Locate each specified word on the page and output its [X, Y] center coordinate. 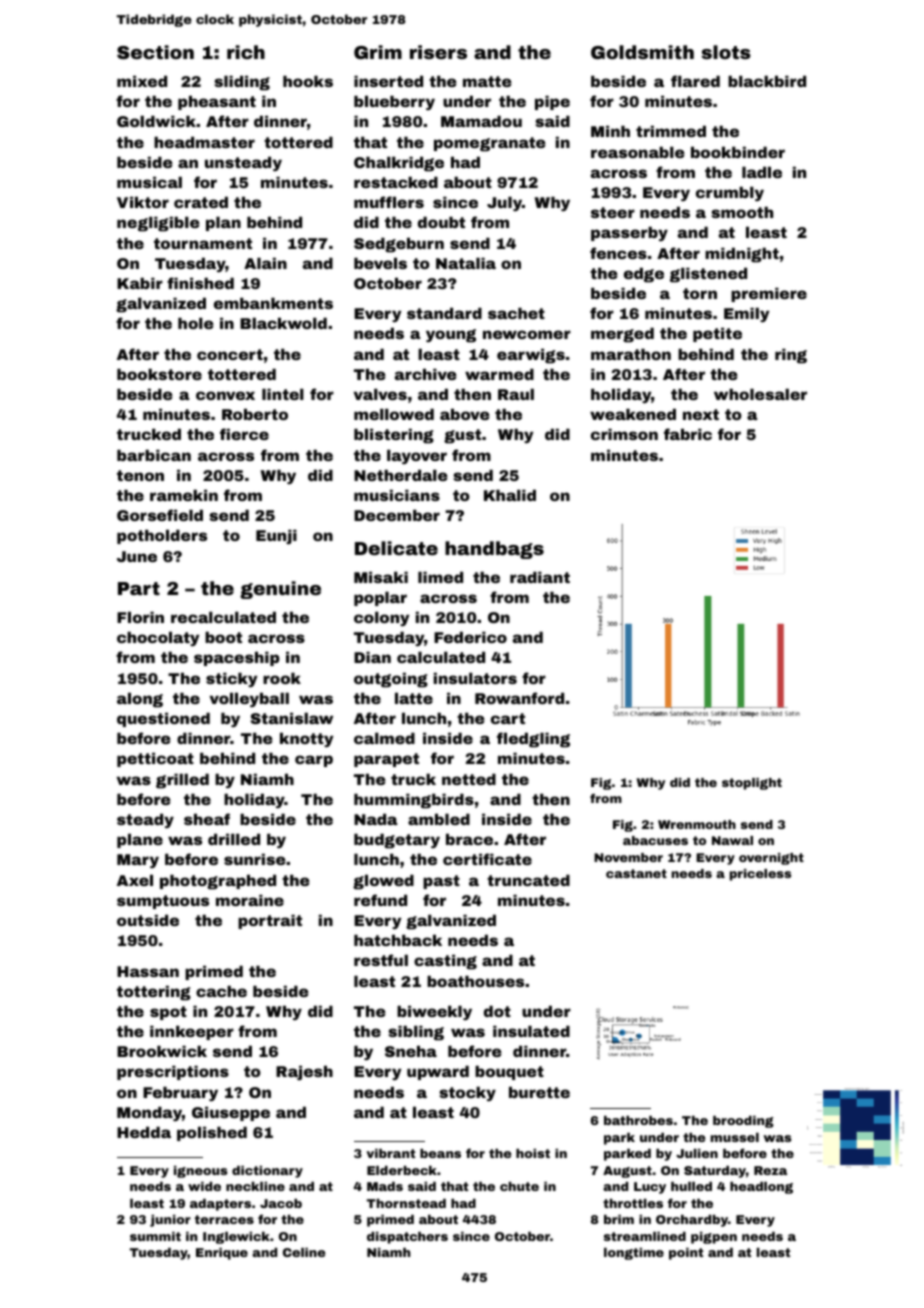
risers [438, 52]
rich [246, 52]
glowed [383, 882]
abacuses [655, 840]
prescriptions [173, 1072]
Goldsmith [642, 52]
